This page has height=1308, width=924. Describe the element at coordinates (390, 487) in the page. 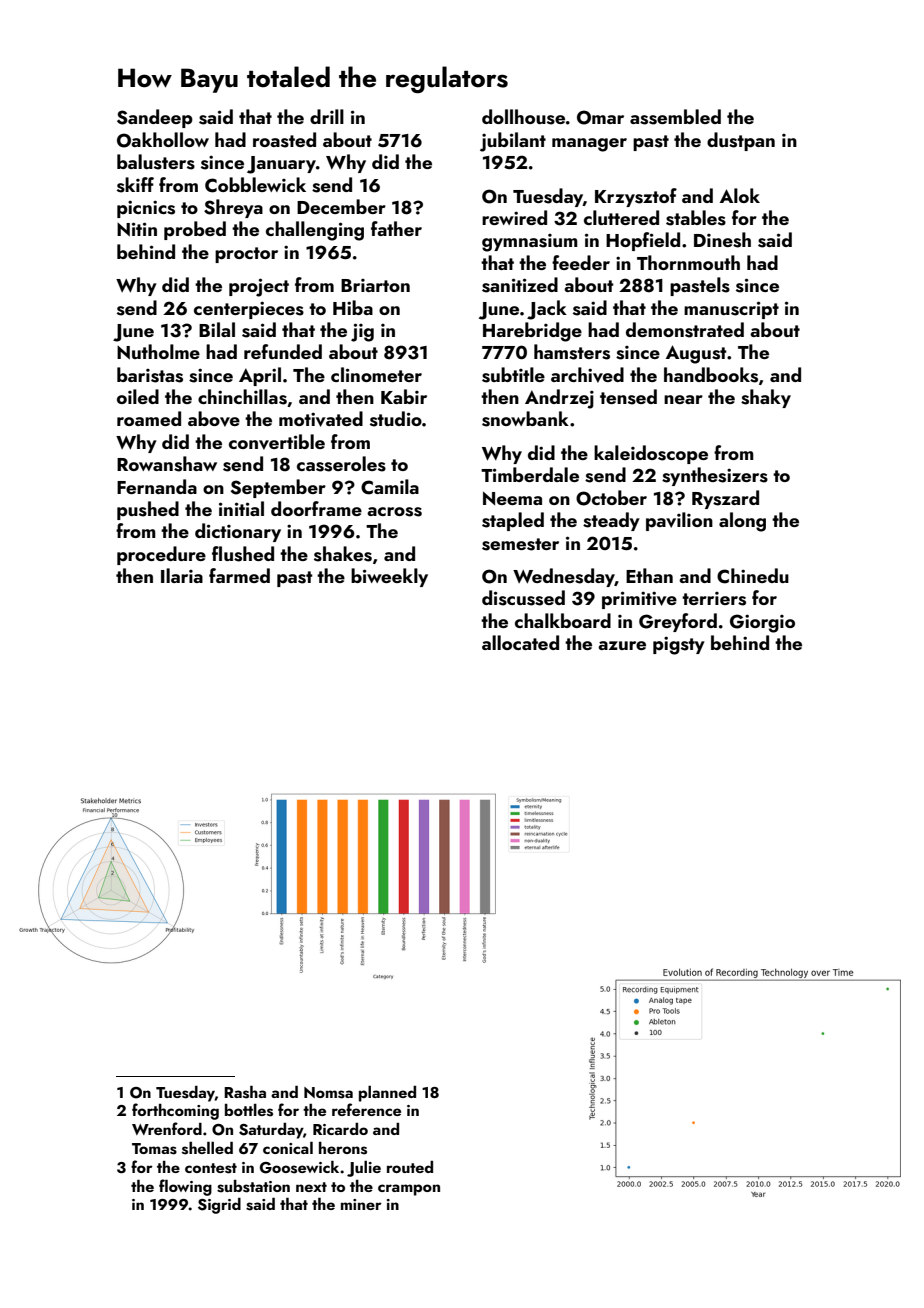

I see `Camila` at that location.
